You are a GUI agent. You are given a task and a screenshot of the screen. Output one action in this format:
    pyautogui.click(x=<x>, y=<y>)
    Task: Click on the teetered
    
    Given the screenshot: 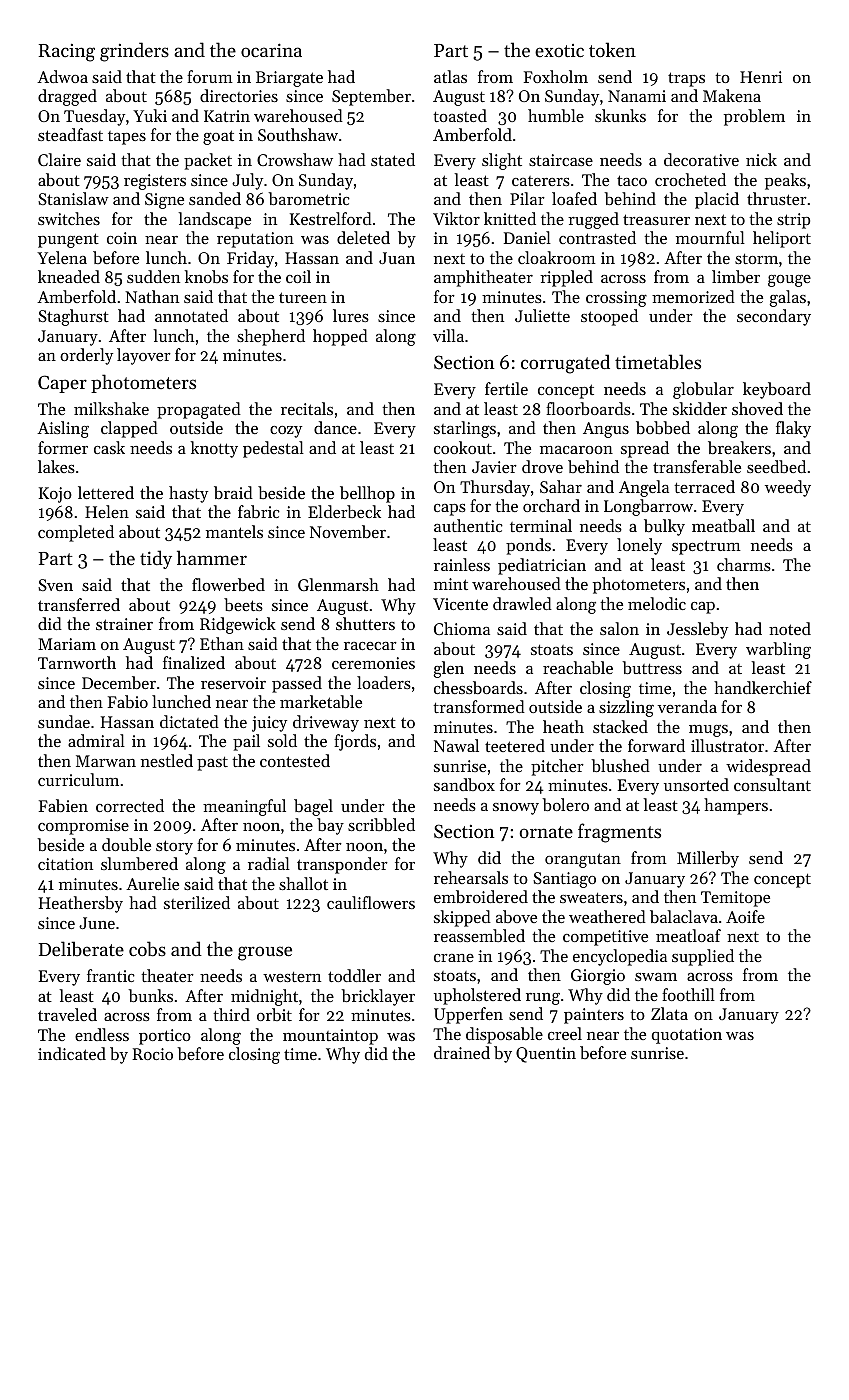 What is the action you would take?
    pyautogui.click(x=515, y=745)
